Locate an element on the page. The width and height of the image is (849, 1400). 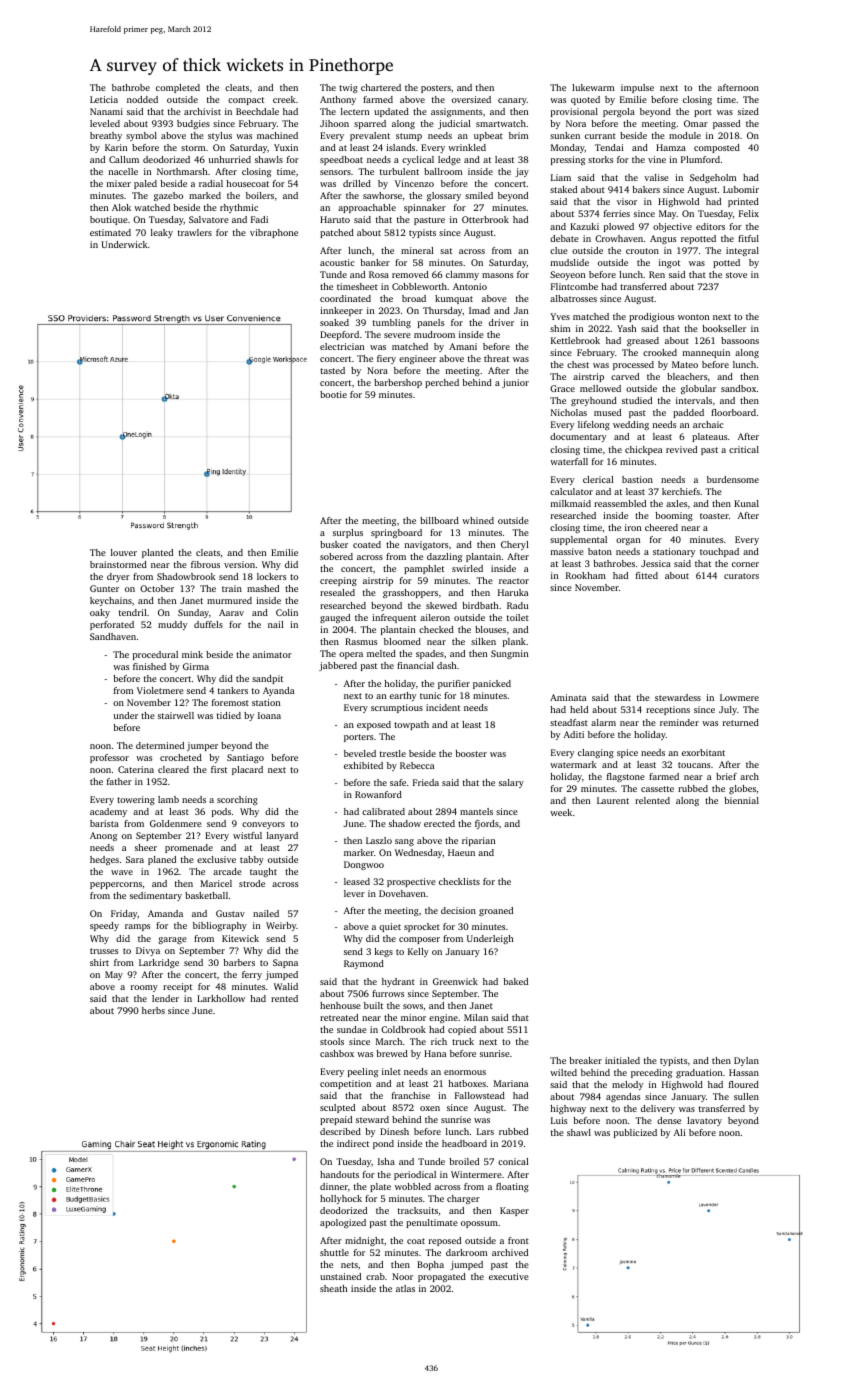
mantels is located at coordinates (476, 811).
